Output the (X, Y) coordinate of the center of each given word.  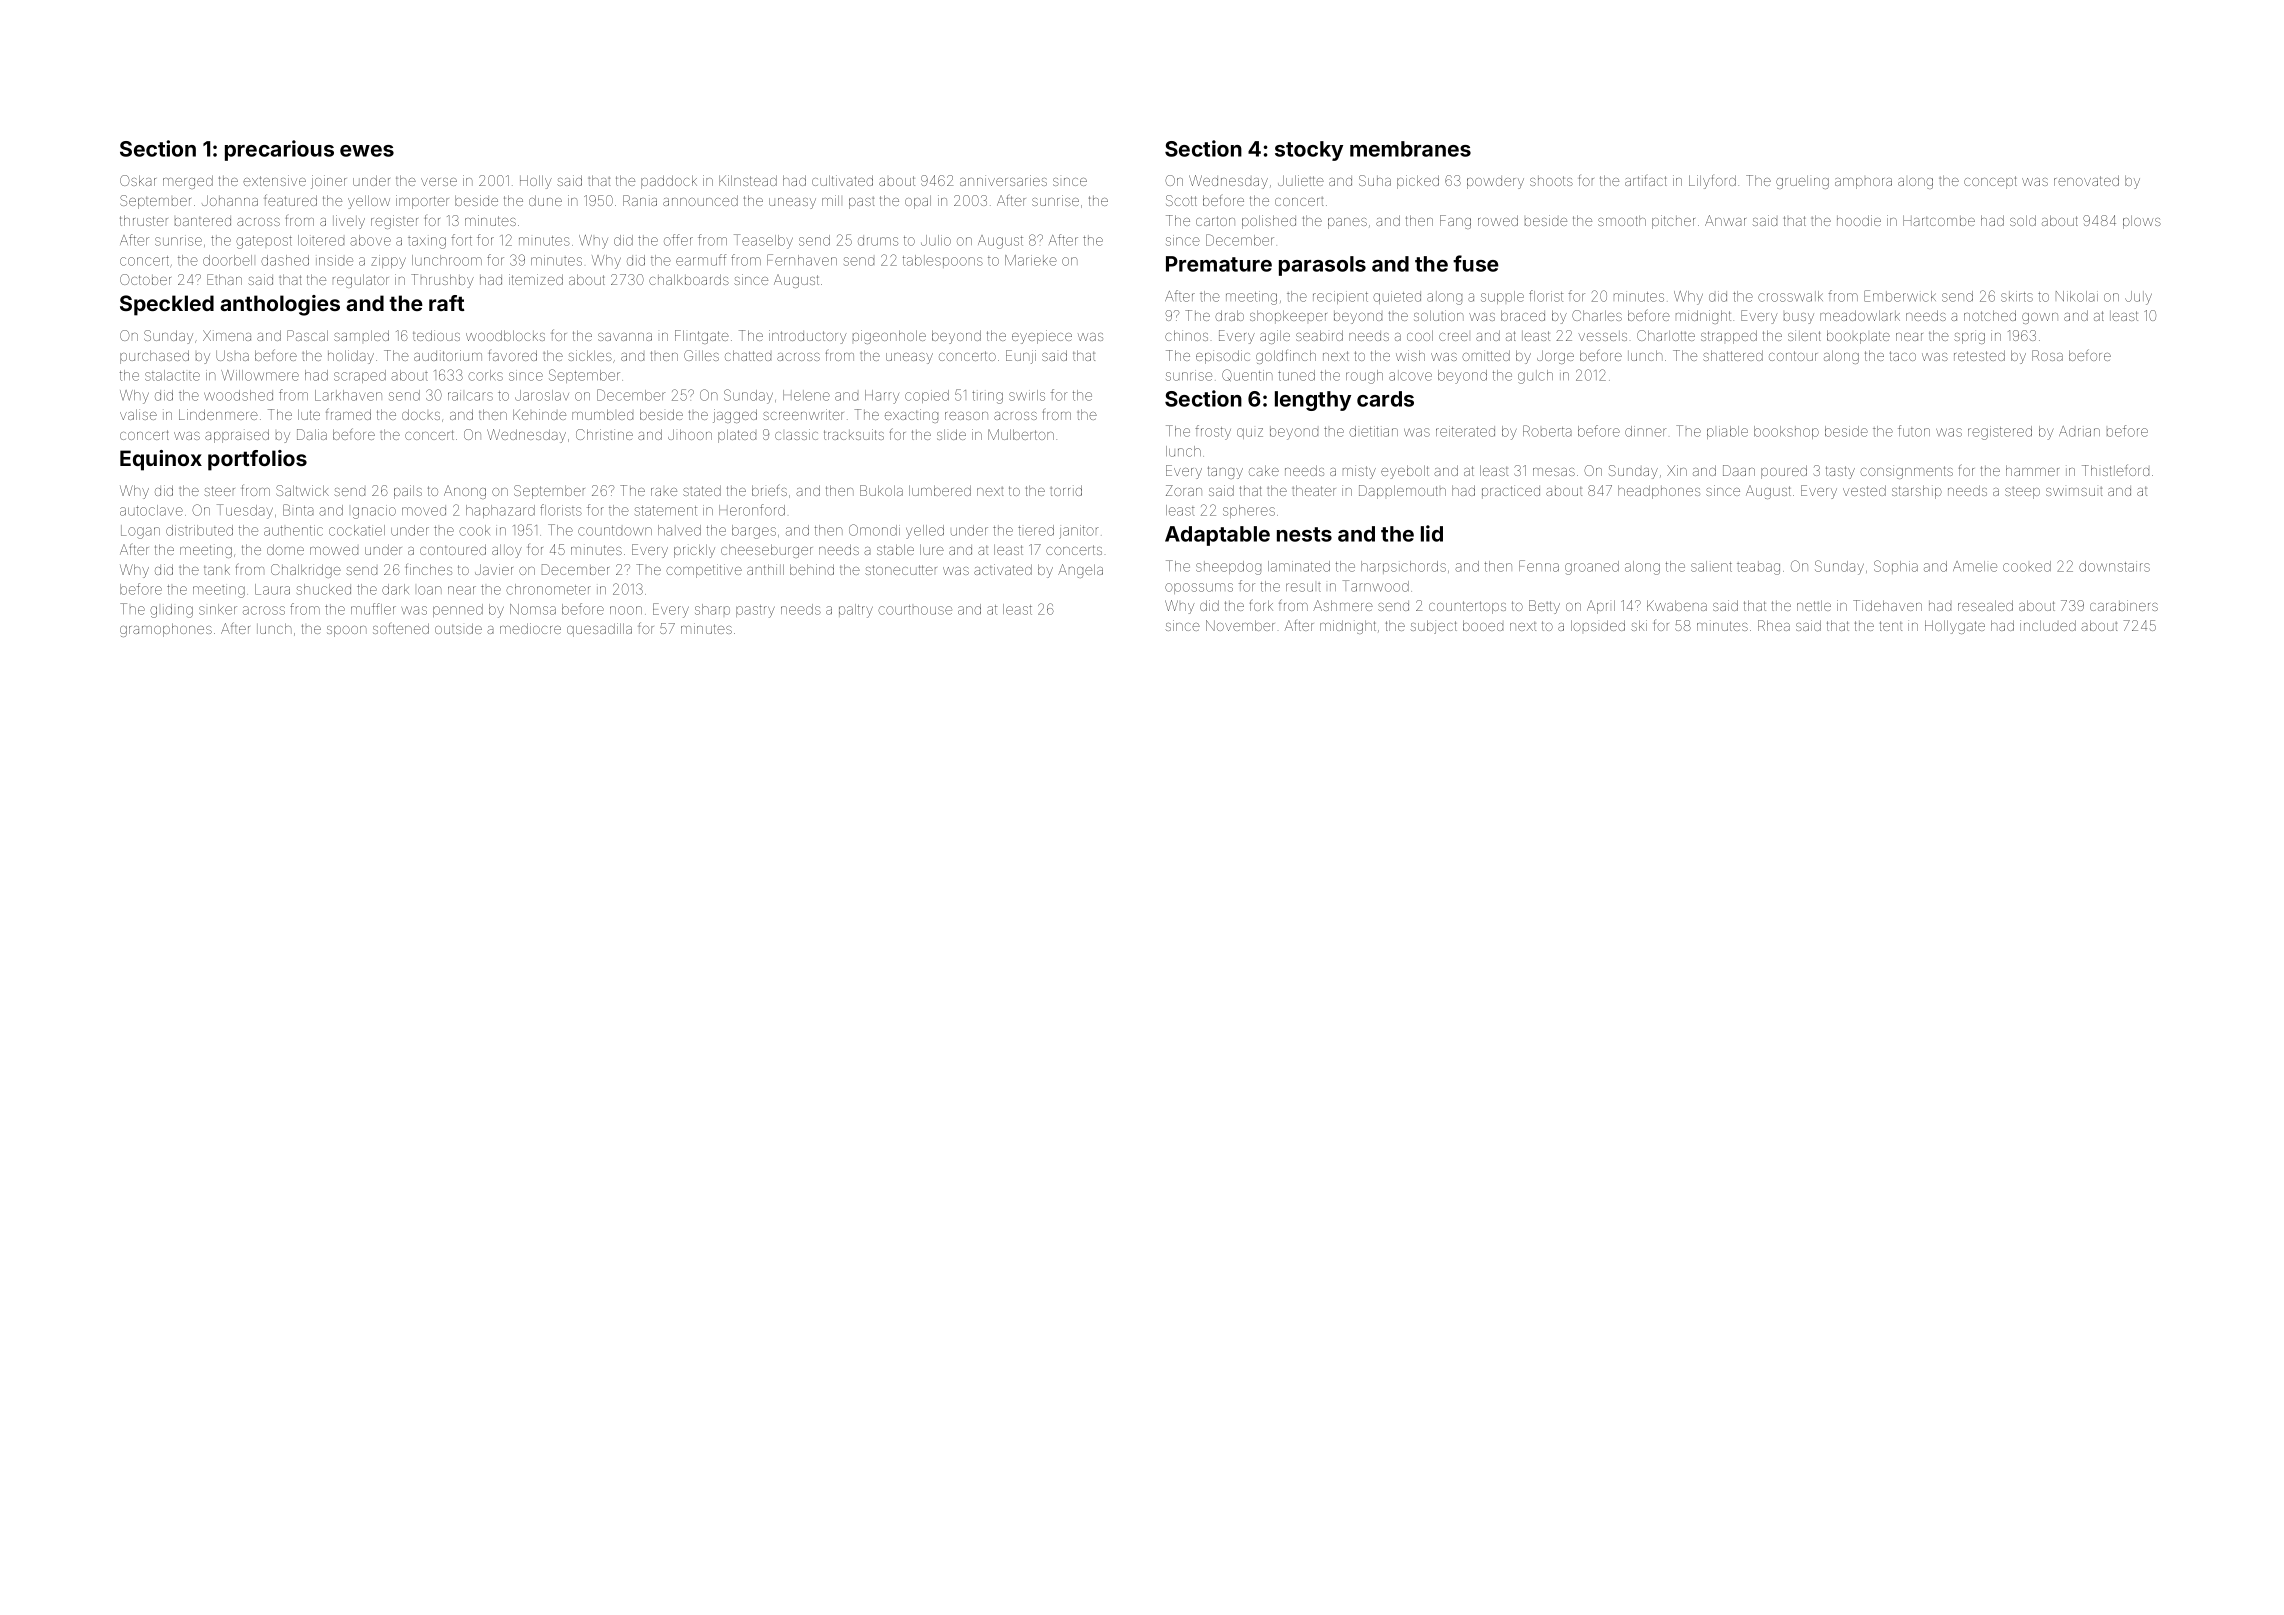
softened (401, 628)
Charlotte (1666, 335)
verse (439, 182)
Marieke (1031, 260)
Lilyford (1712, 182)
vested (1864, 490)
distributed (199, 530)
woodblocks (505, 335)
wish (1410, 355)
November (1240, 625)
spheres (1249, 511)
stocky (1309, 151)
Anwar (1725, 220)
